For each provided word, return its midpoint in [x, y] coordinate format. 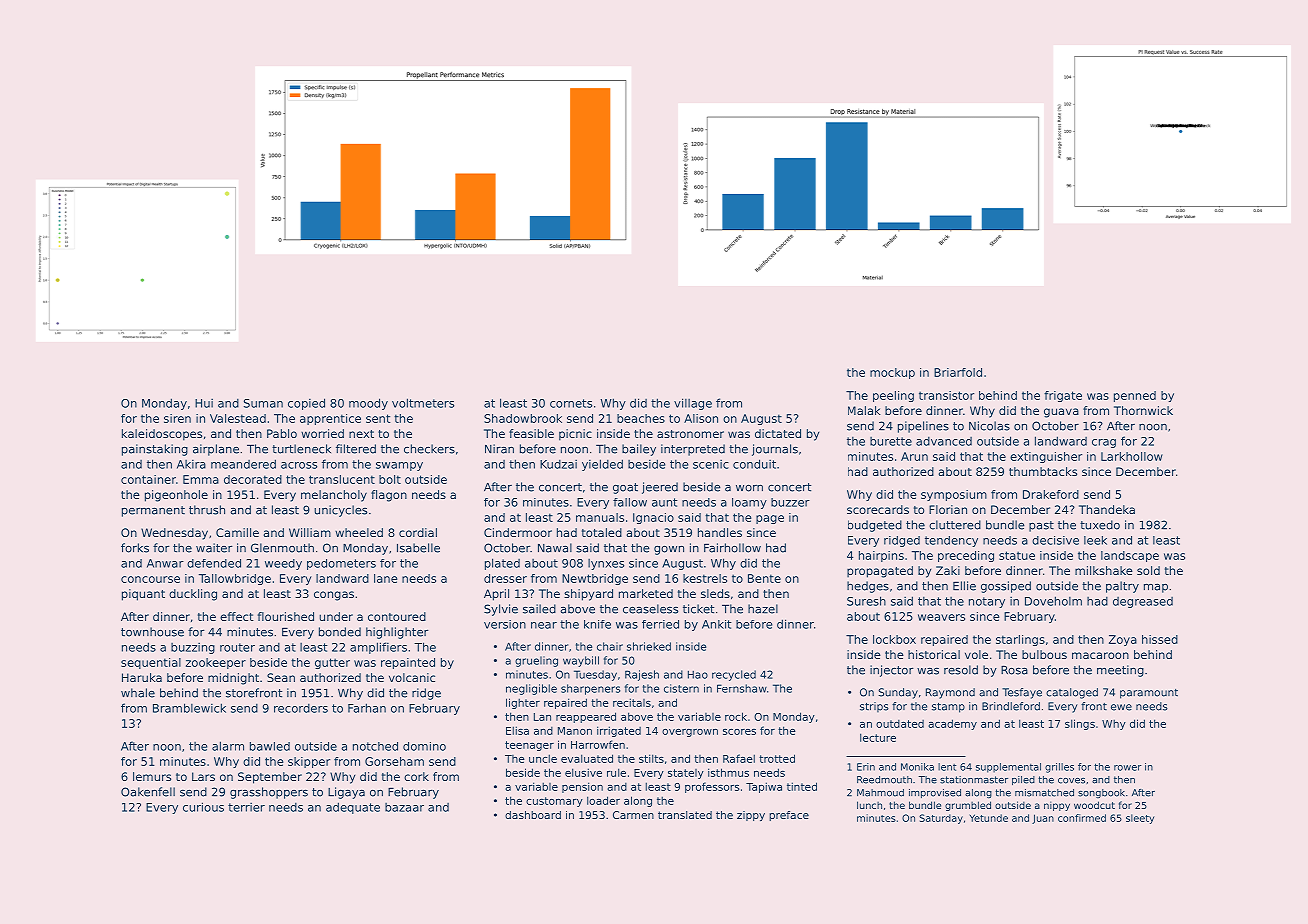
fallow [630, 502]
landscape [1130, 556]
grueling [536, 661]
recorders [301, 708]
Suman [263, 403]
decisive [1055, 540]
